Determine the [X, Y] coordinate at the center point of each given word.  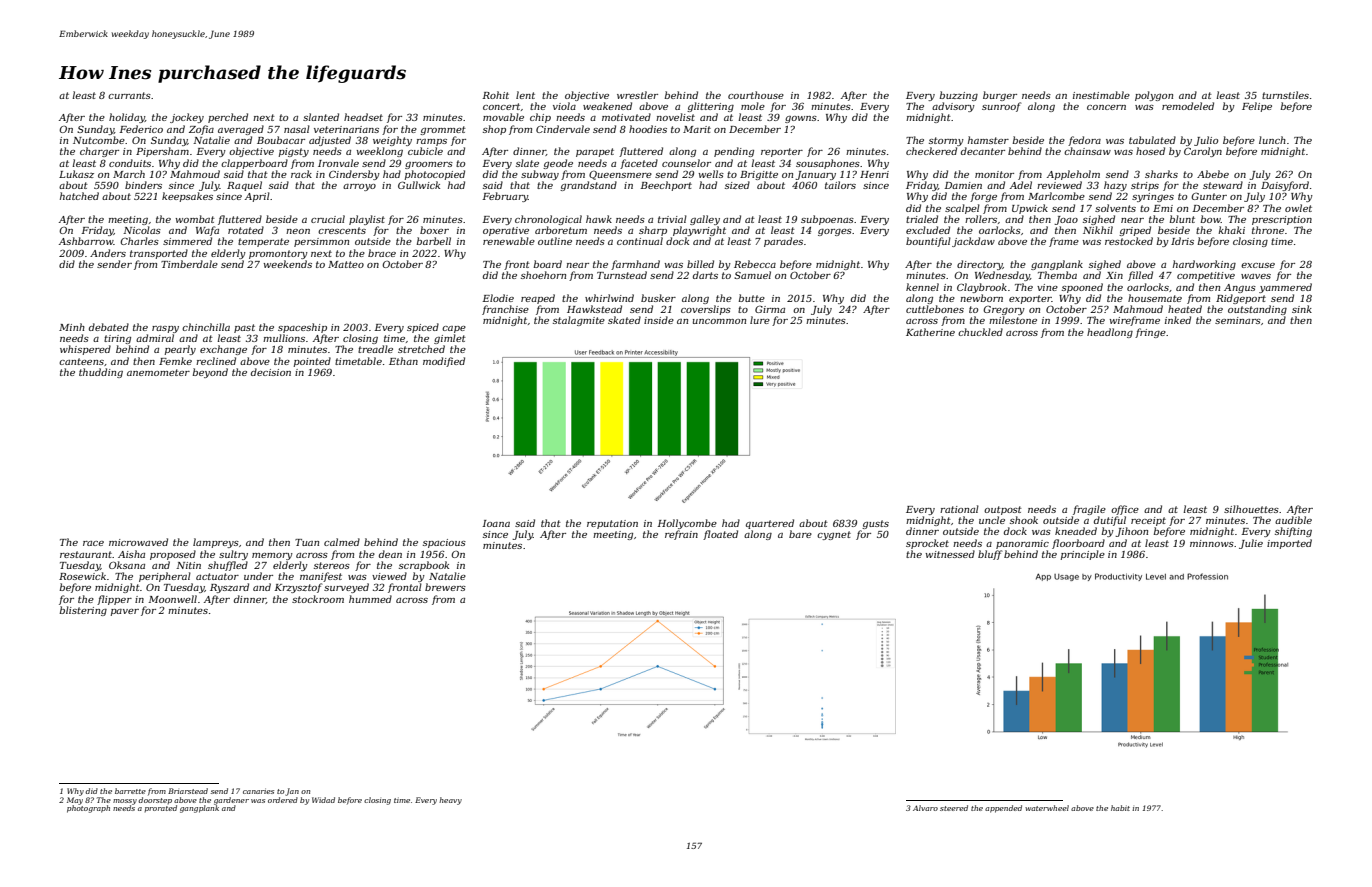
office [1125, 510]
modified [444, 362]
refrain [681, 535]
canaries [258, 791]
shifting [1293, 532]
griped [1135, 231]
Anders [108, 253]
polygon [1154, 96]
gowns [801, 119]
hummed [370, 599]
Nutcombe [99, 140]
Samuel [752, 275]
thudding [101, 373]
